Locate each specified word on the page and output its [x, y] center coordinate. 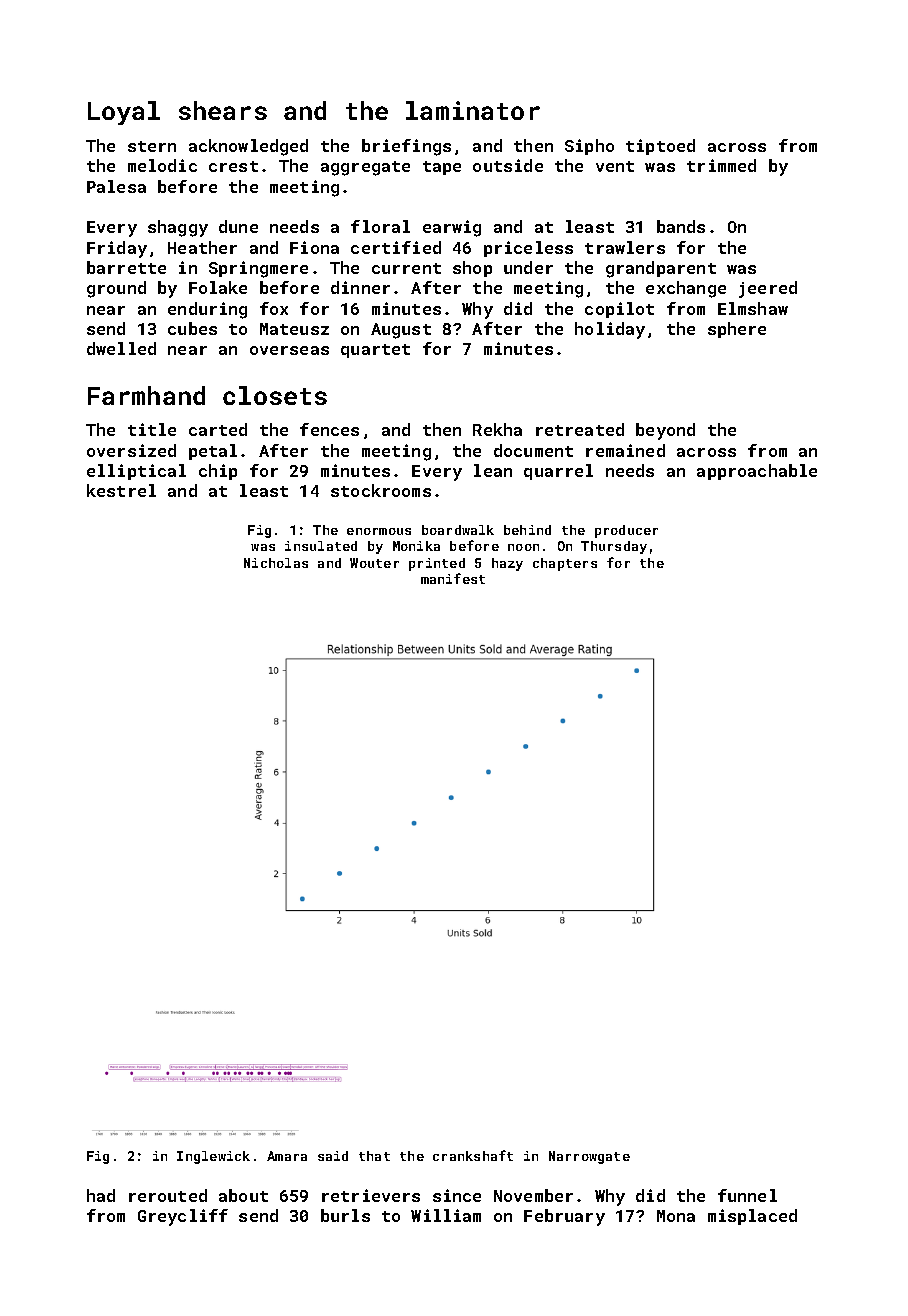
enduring [207, 310]
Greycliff [183, 1217]
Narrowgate [589, 1157]
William [446, 1215]
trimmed [721, 165]
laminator [473, 110]
